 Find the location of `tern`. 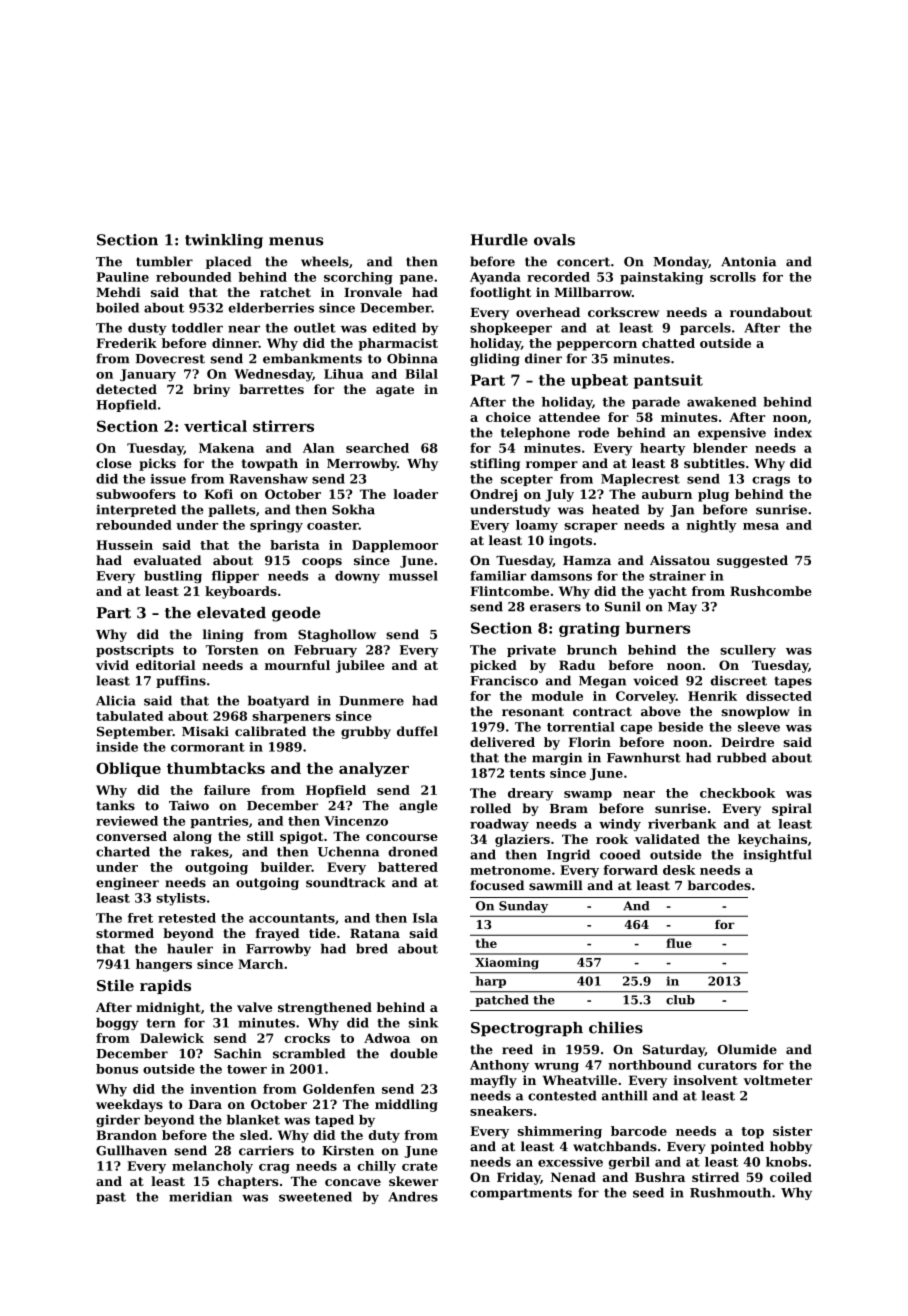

tern is located at coordinates (160, 1023).
